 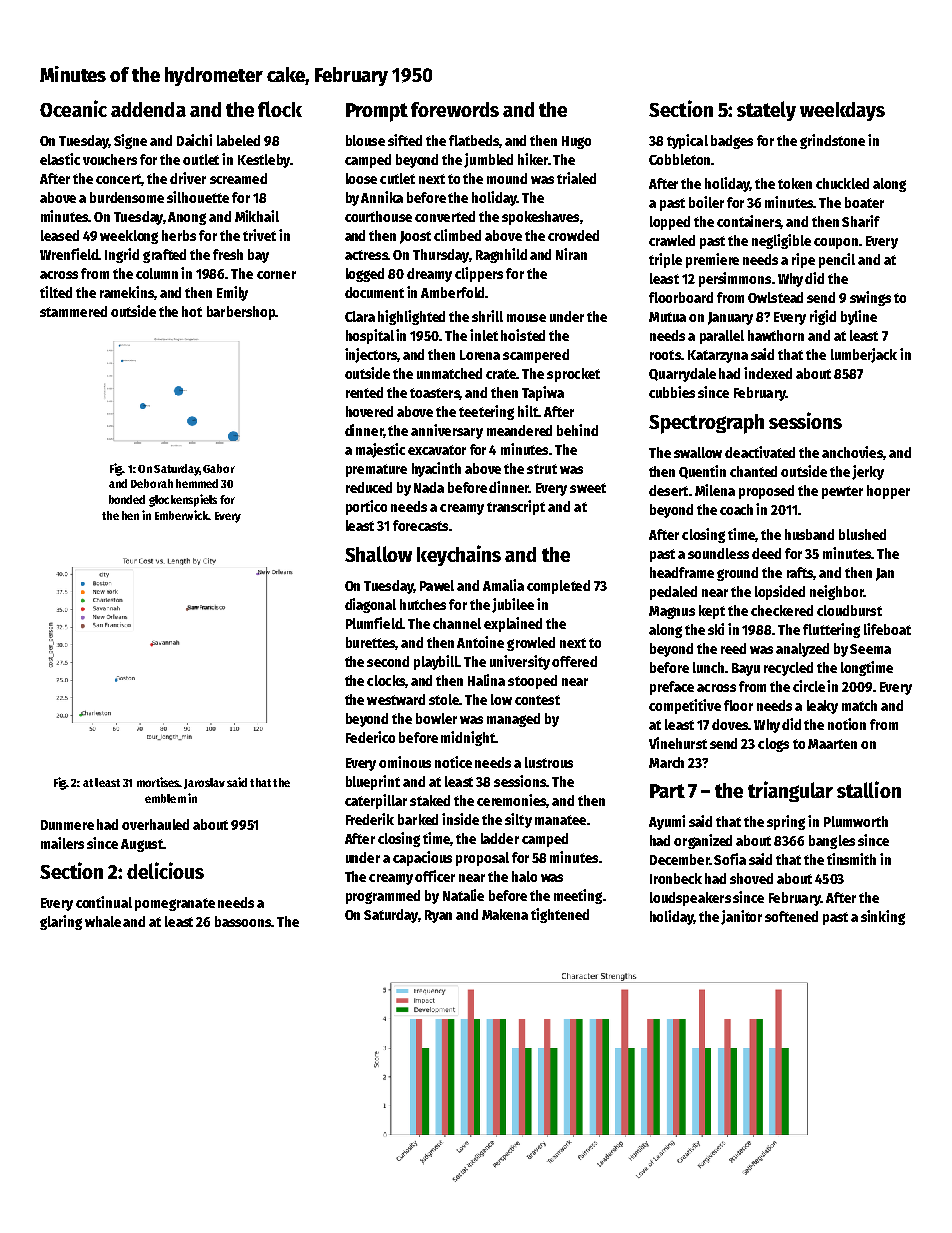 What do you see at coordinates (791, 916) in the document?
I see `softened` at bounding box center [791, 916].
